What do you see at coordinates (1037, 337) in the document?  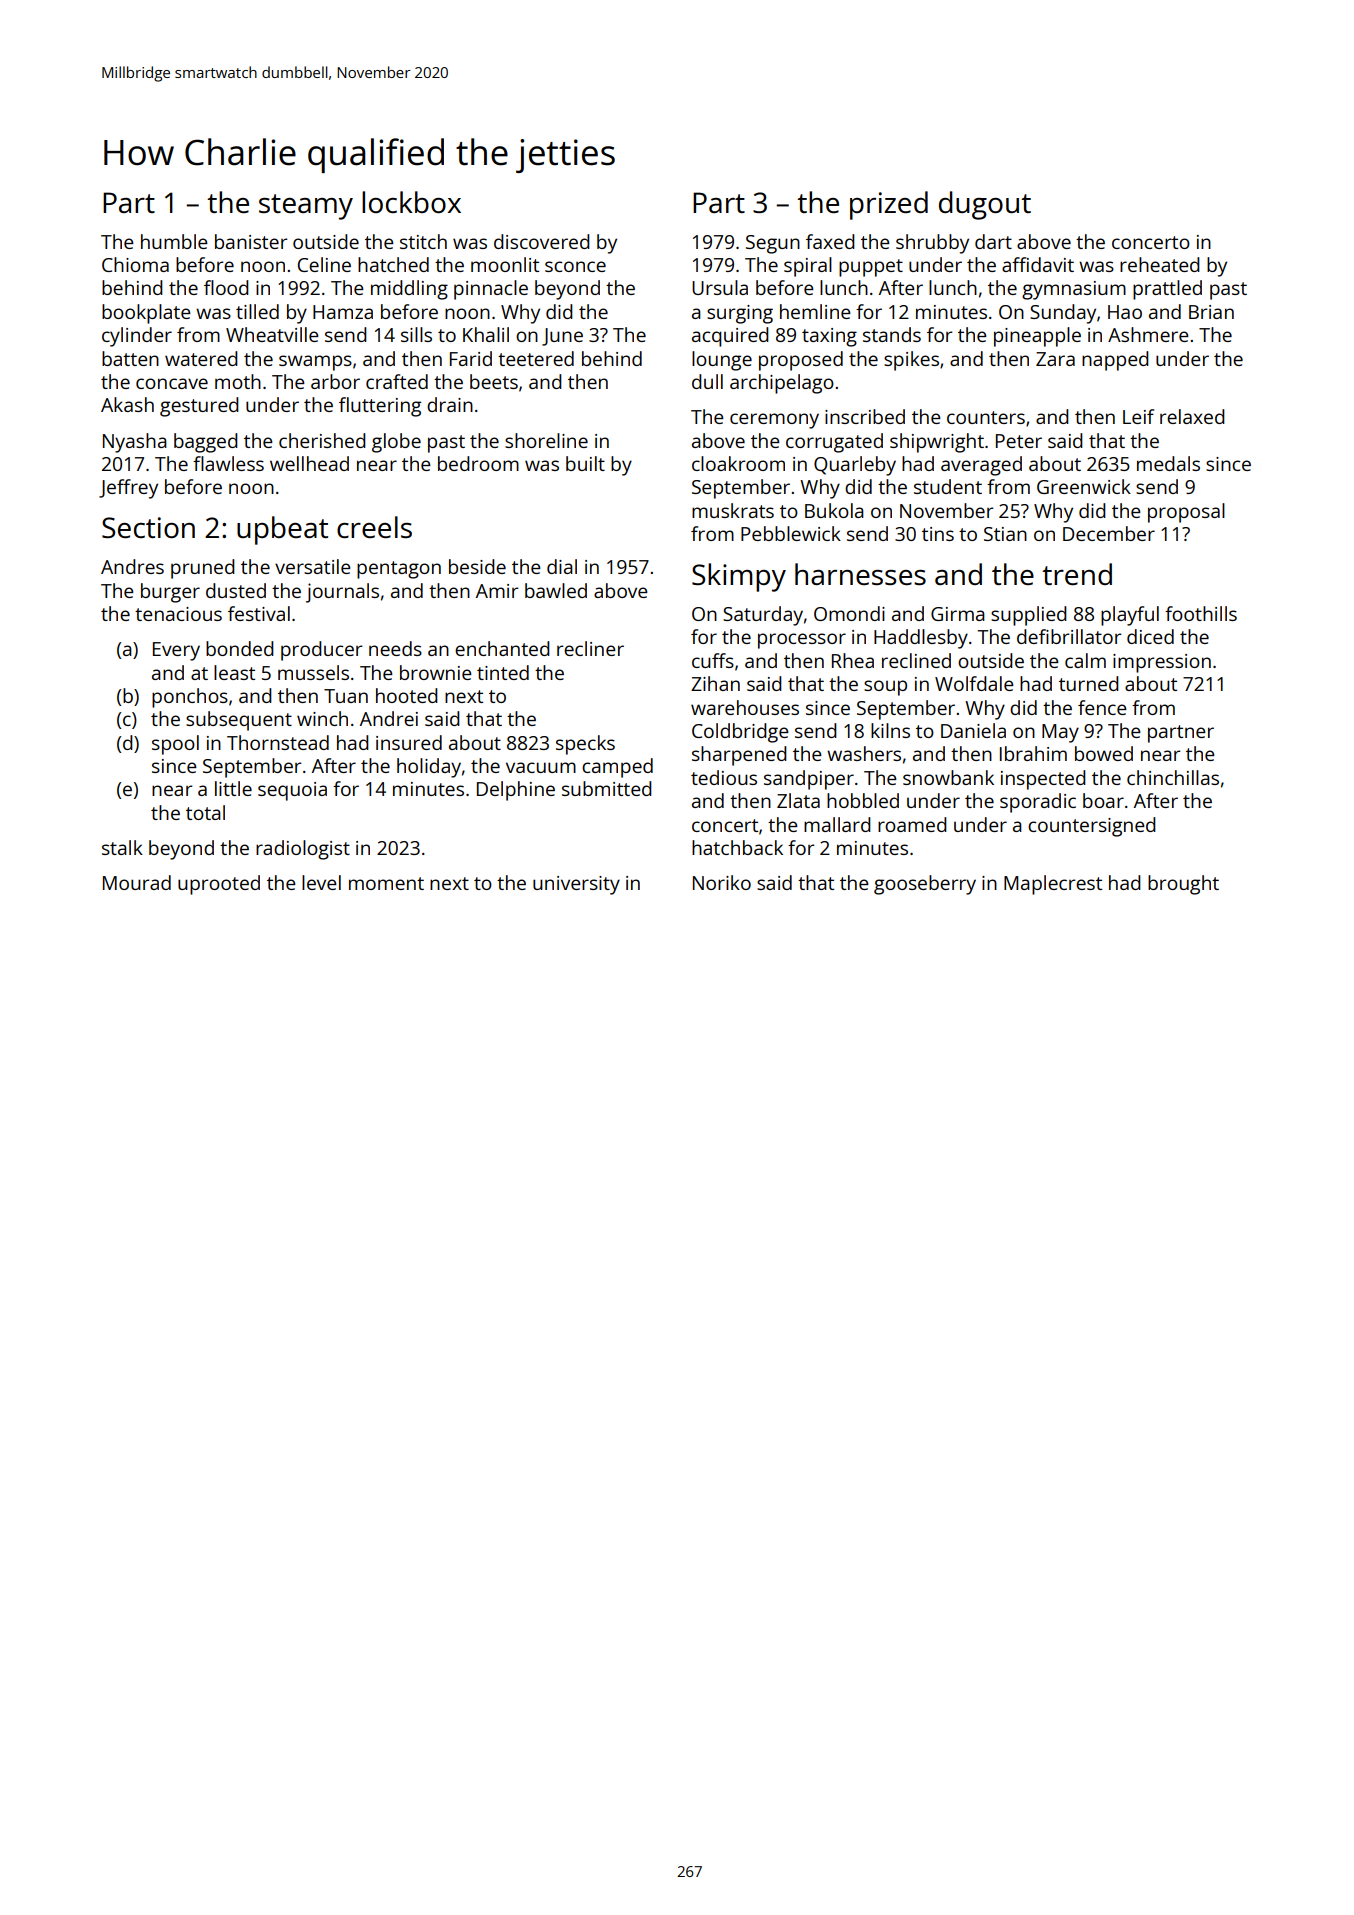 I see `pineapple` at bounding box center [1037, 337].
